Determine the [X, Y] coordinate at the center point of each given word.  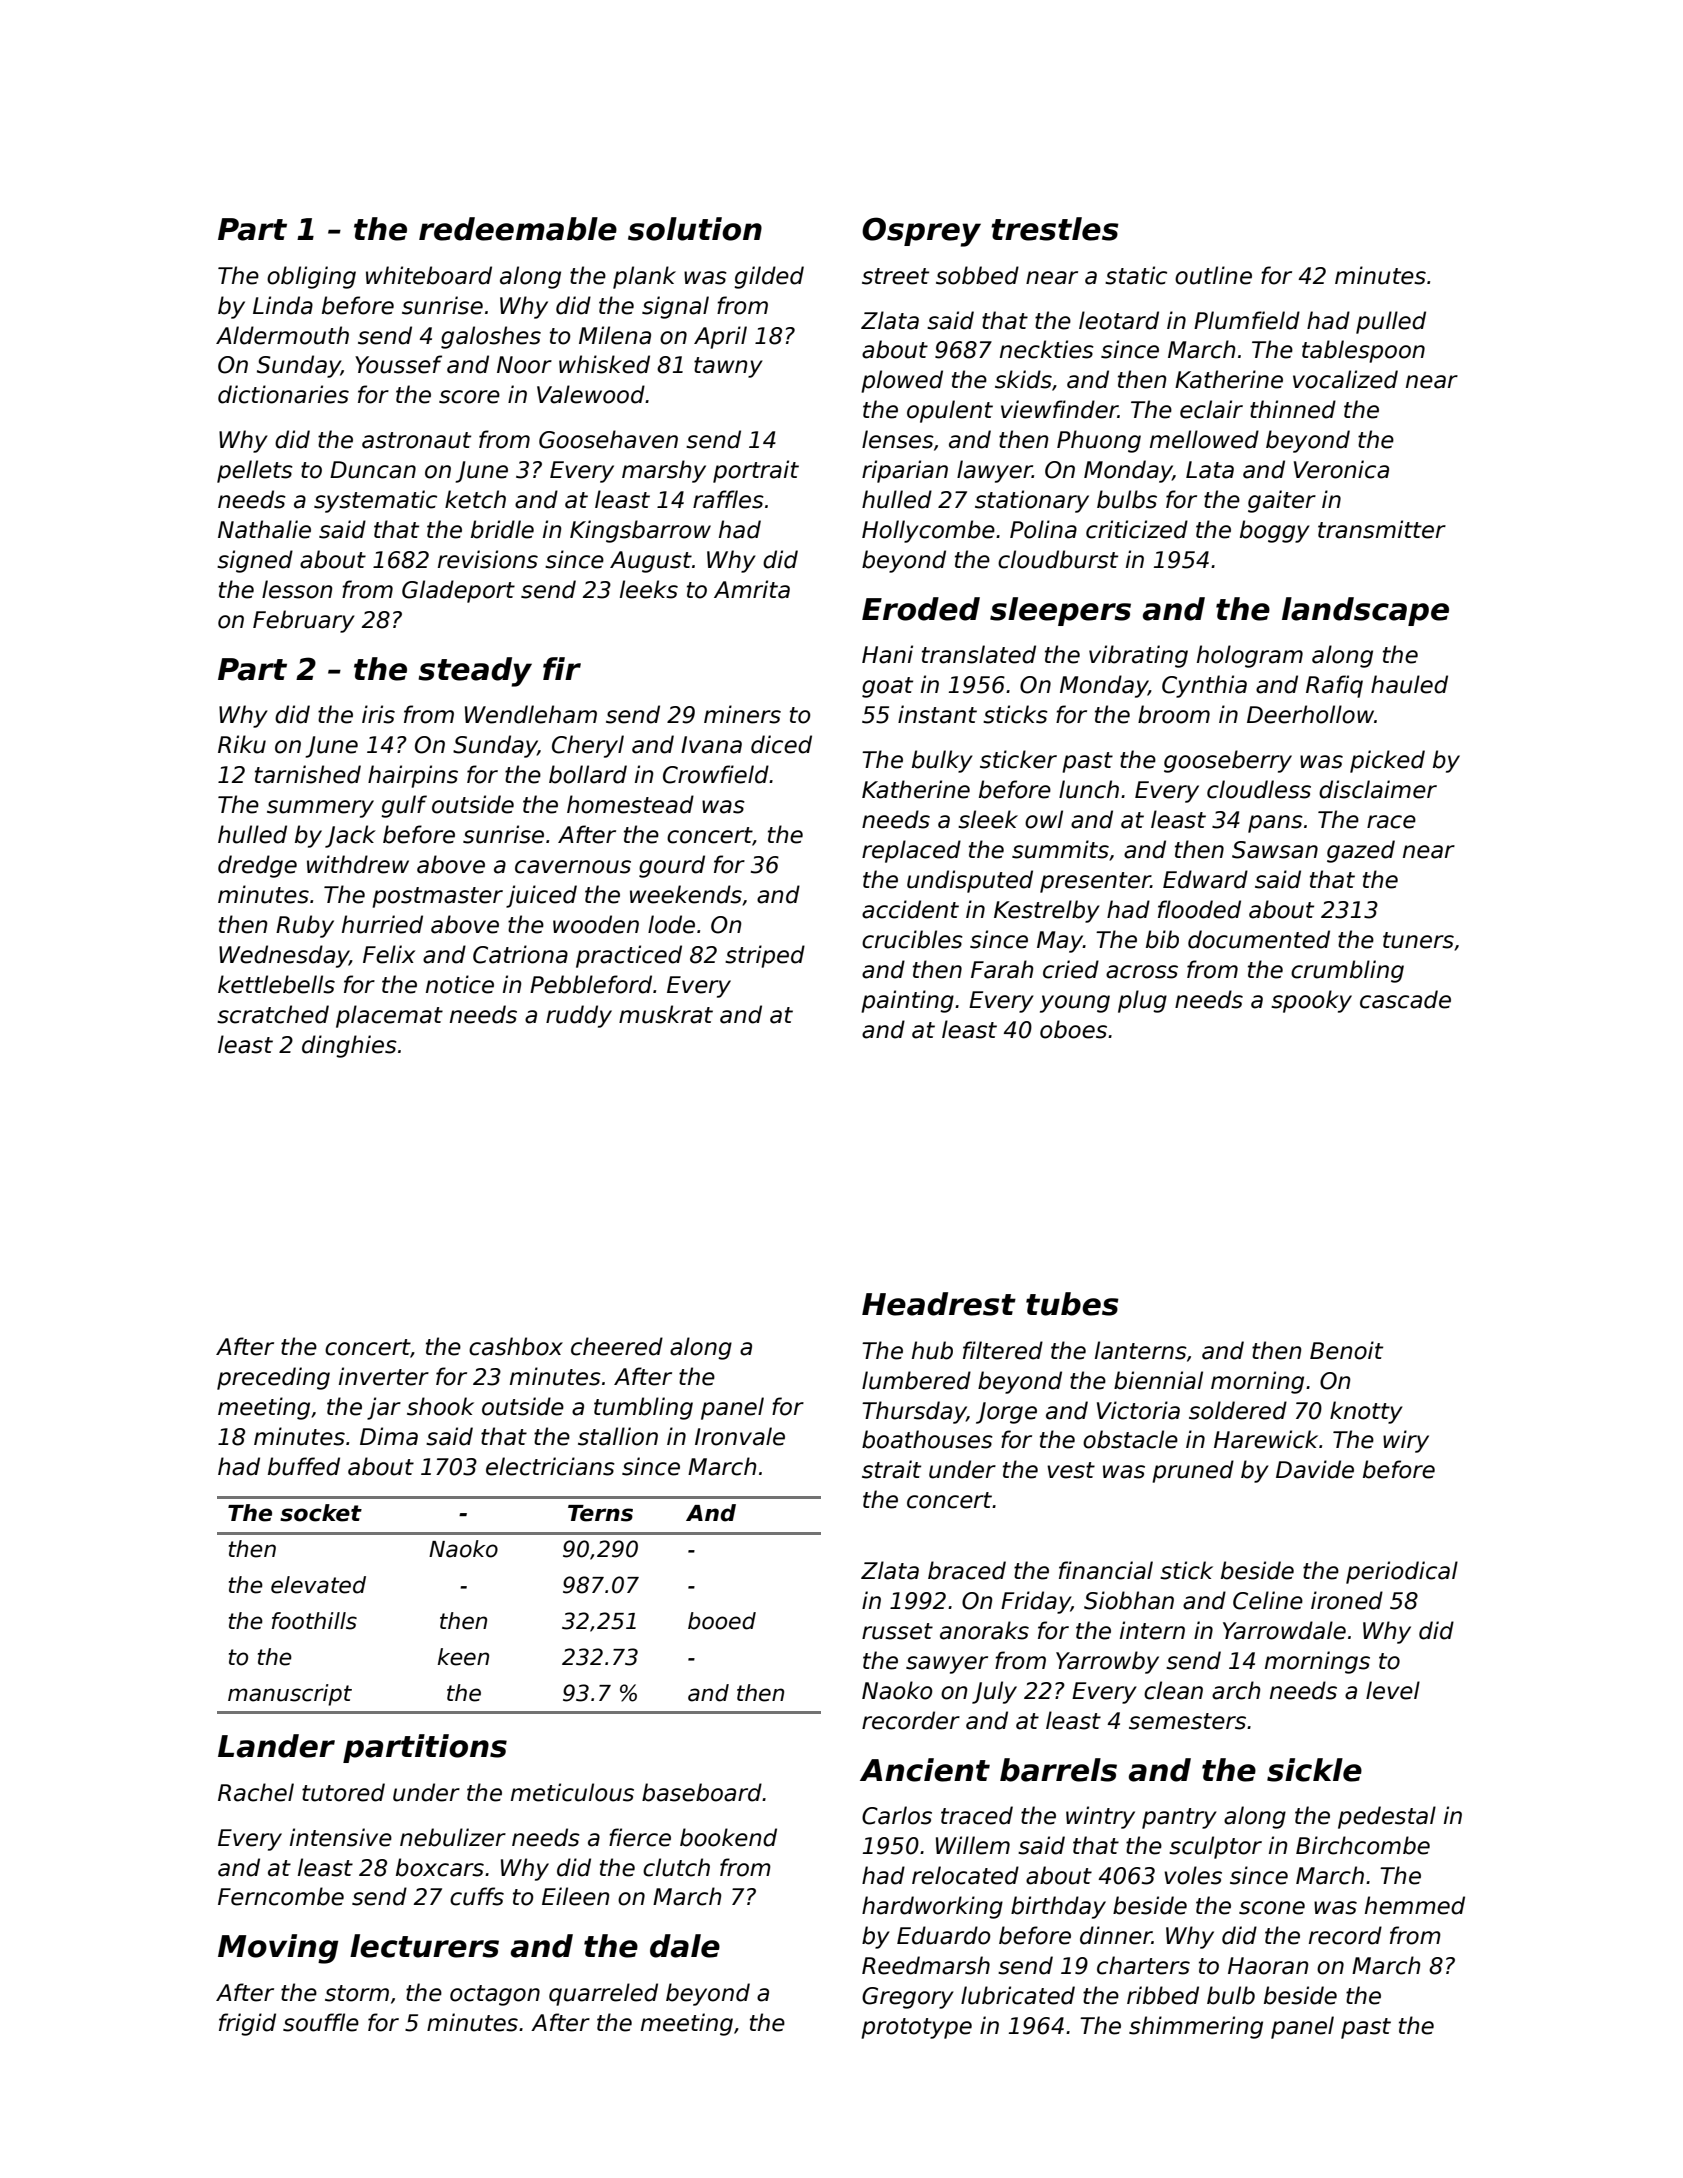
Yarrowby [1107, 1662]
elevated [318, 1585]
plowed [902, 381]
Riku [242, 744]
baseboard [702, 1792]
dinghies [349, 1046]
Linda [283, 305]
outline [1213, 275]
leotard [1119, 320]
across [1142, 972]
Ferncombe [281, 1896]
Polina [1043, 529]
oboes [1073, 1029]
